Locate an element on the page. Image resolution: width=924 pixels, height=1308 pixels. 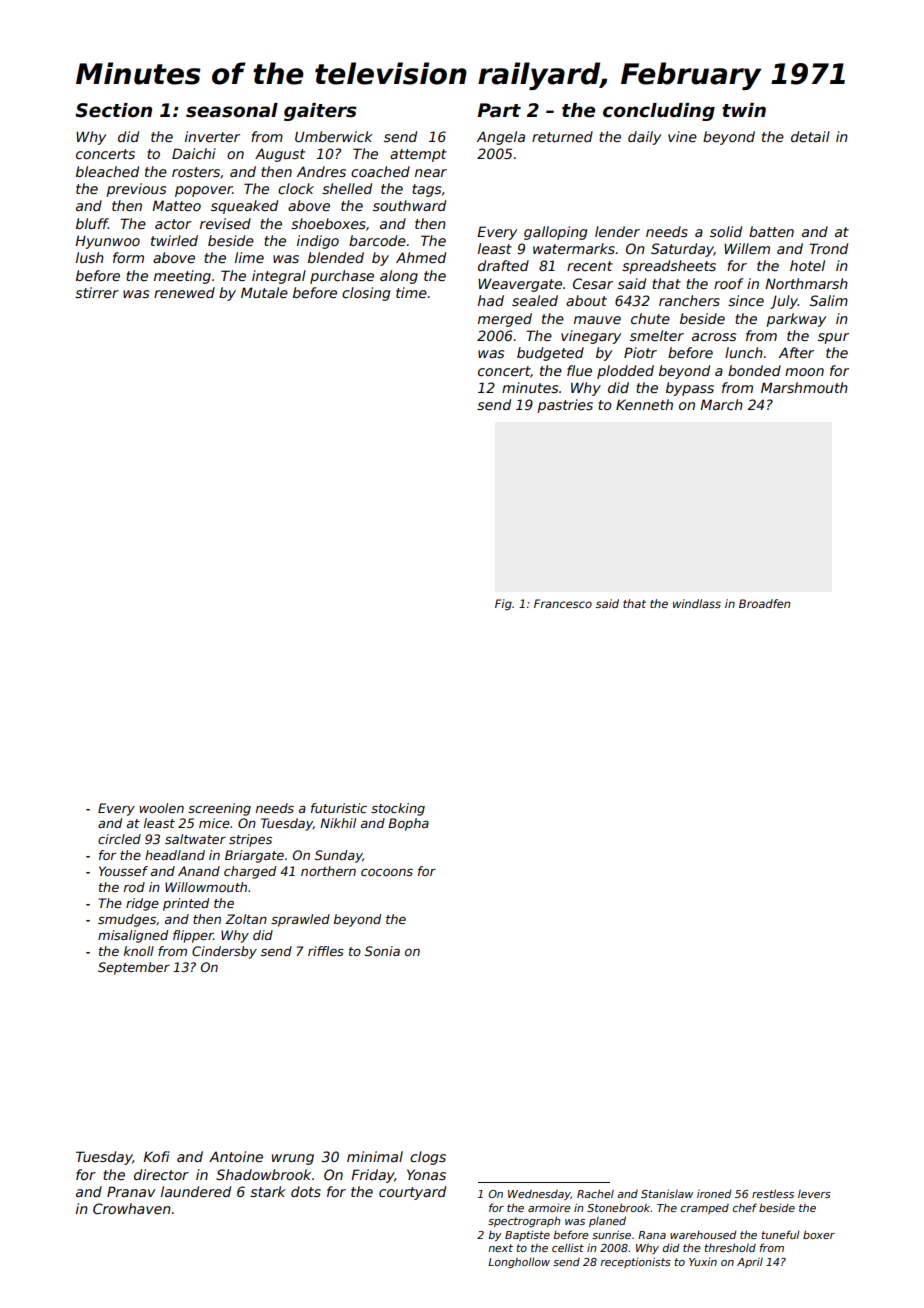
Sonia is located at coordinates (382, 951).
